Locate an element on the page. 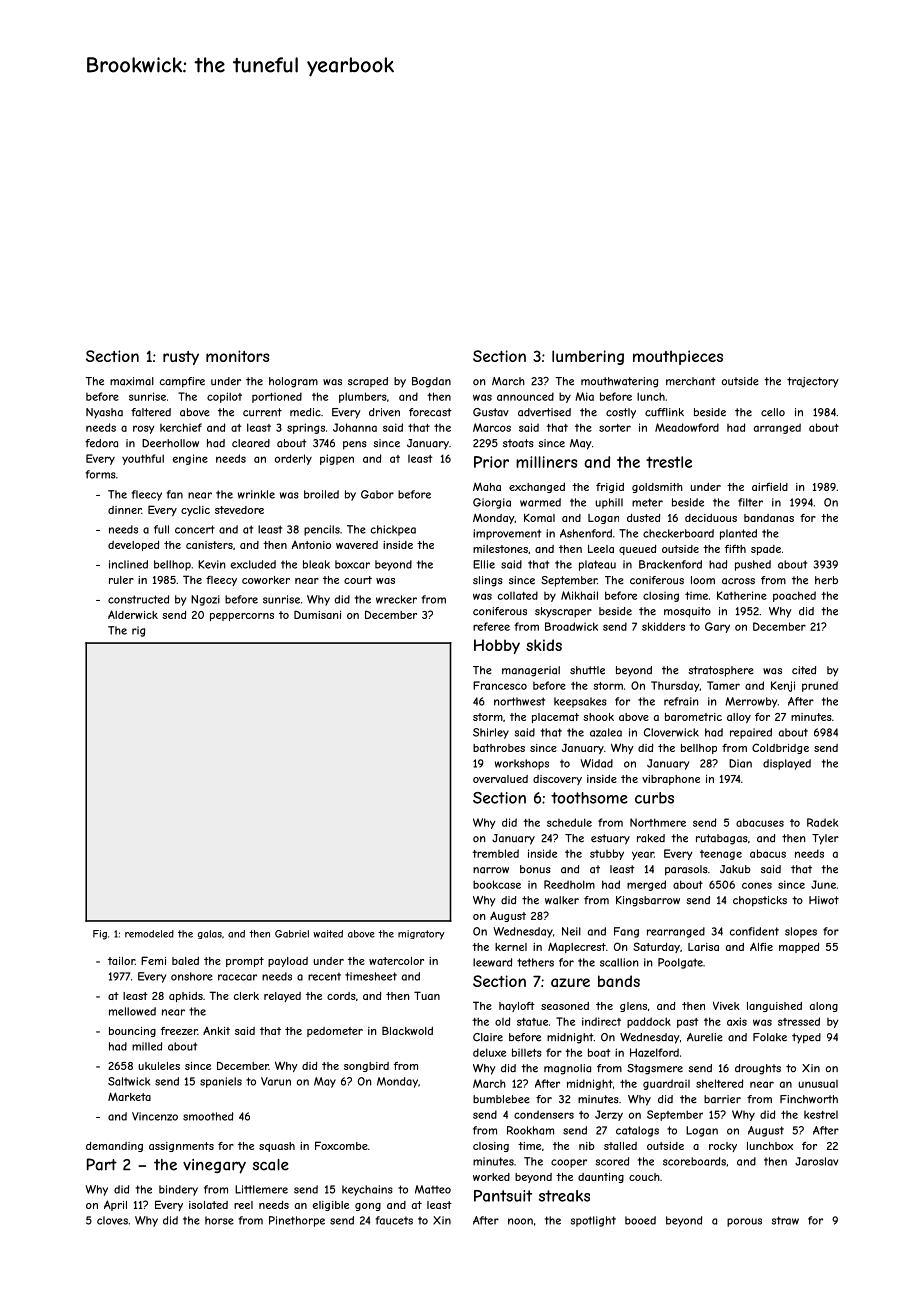  teenage is located at coordinates (721, 855).
